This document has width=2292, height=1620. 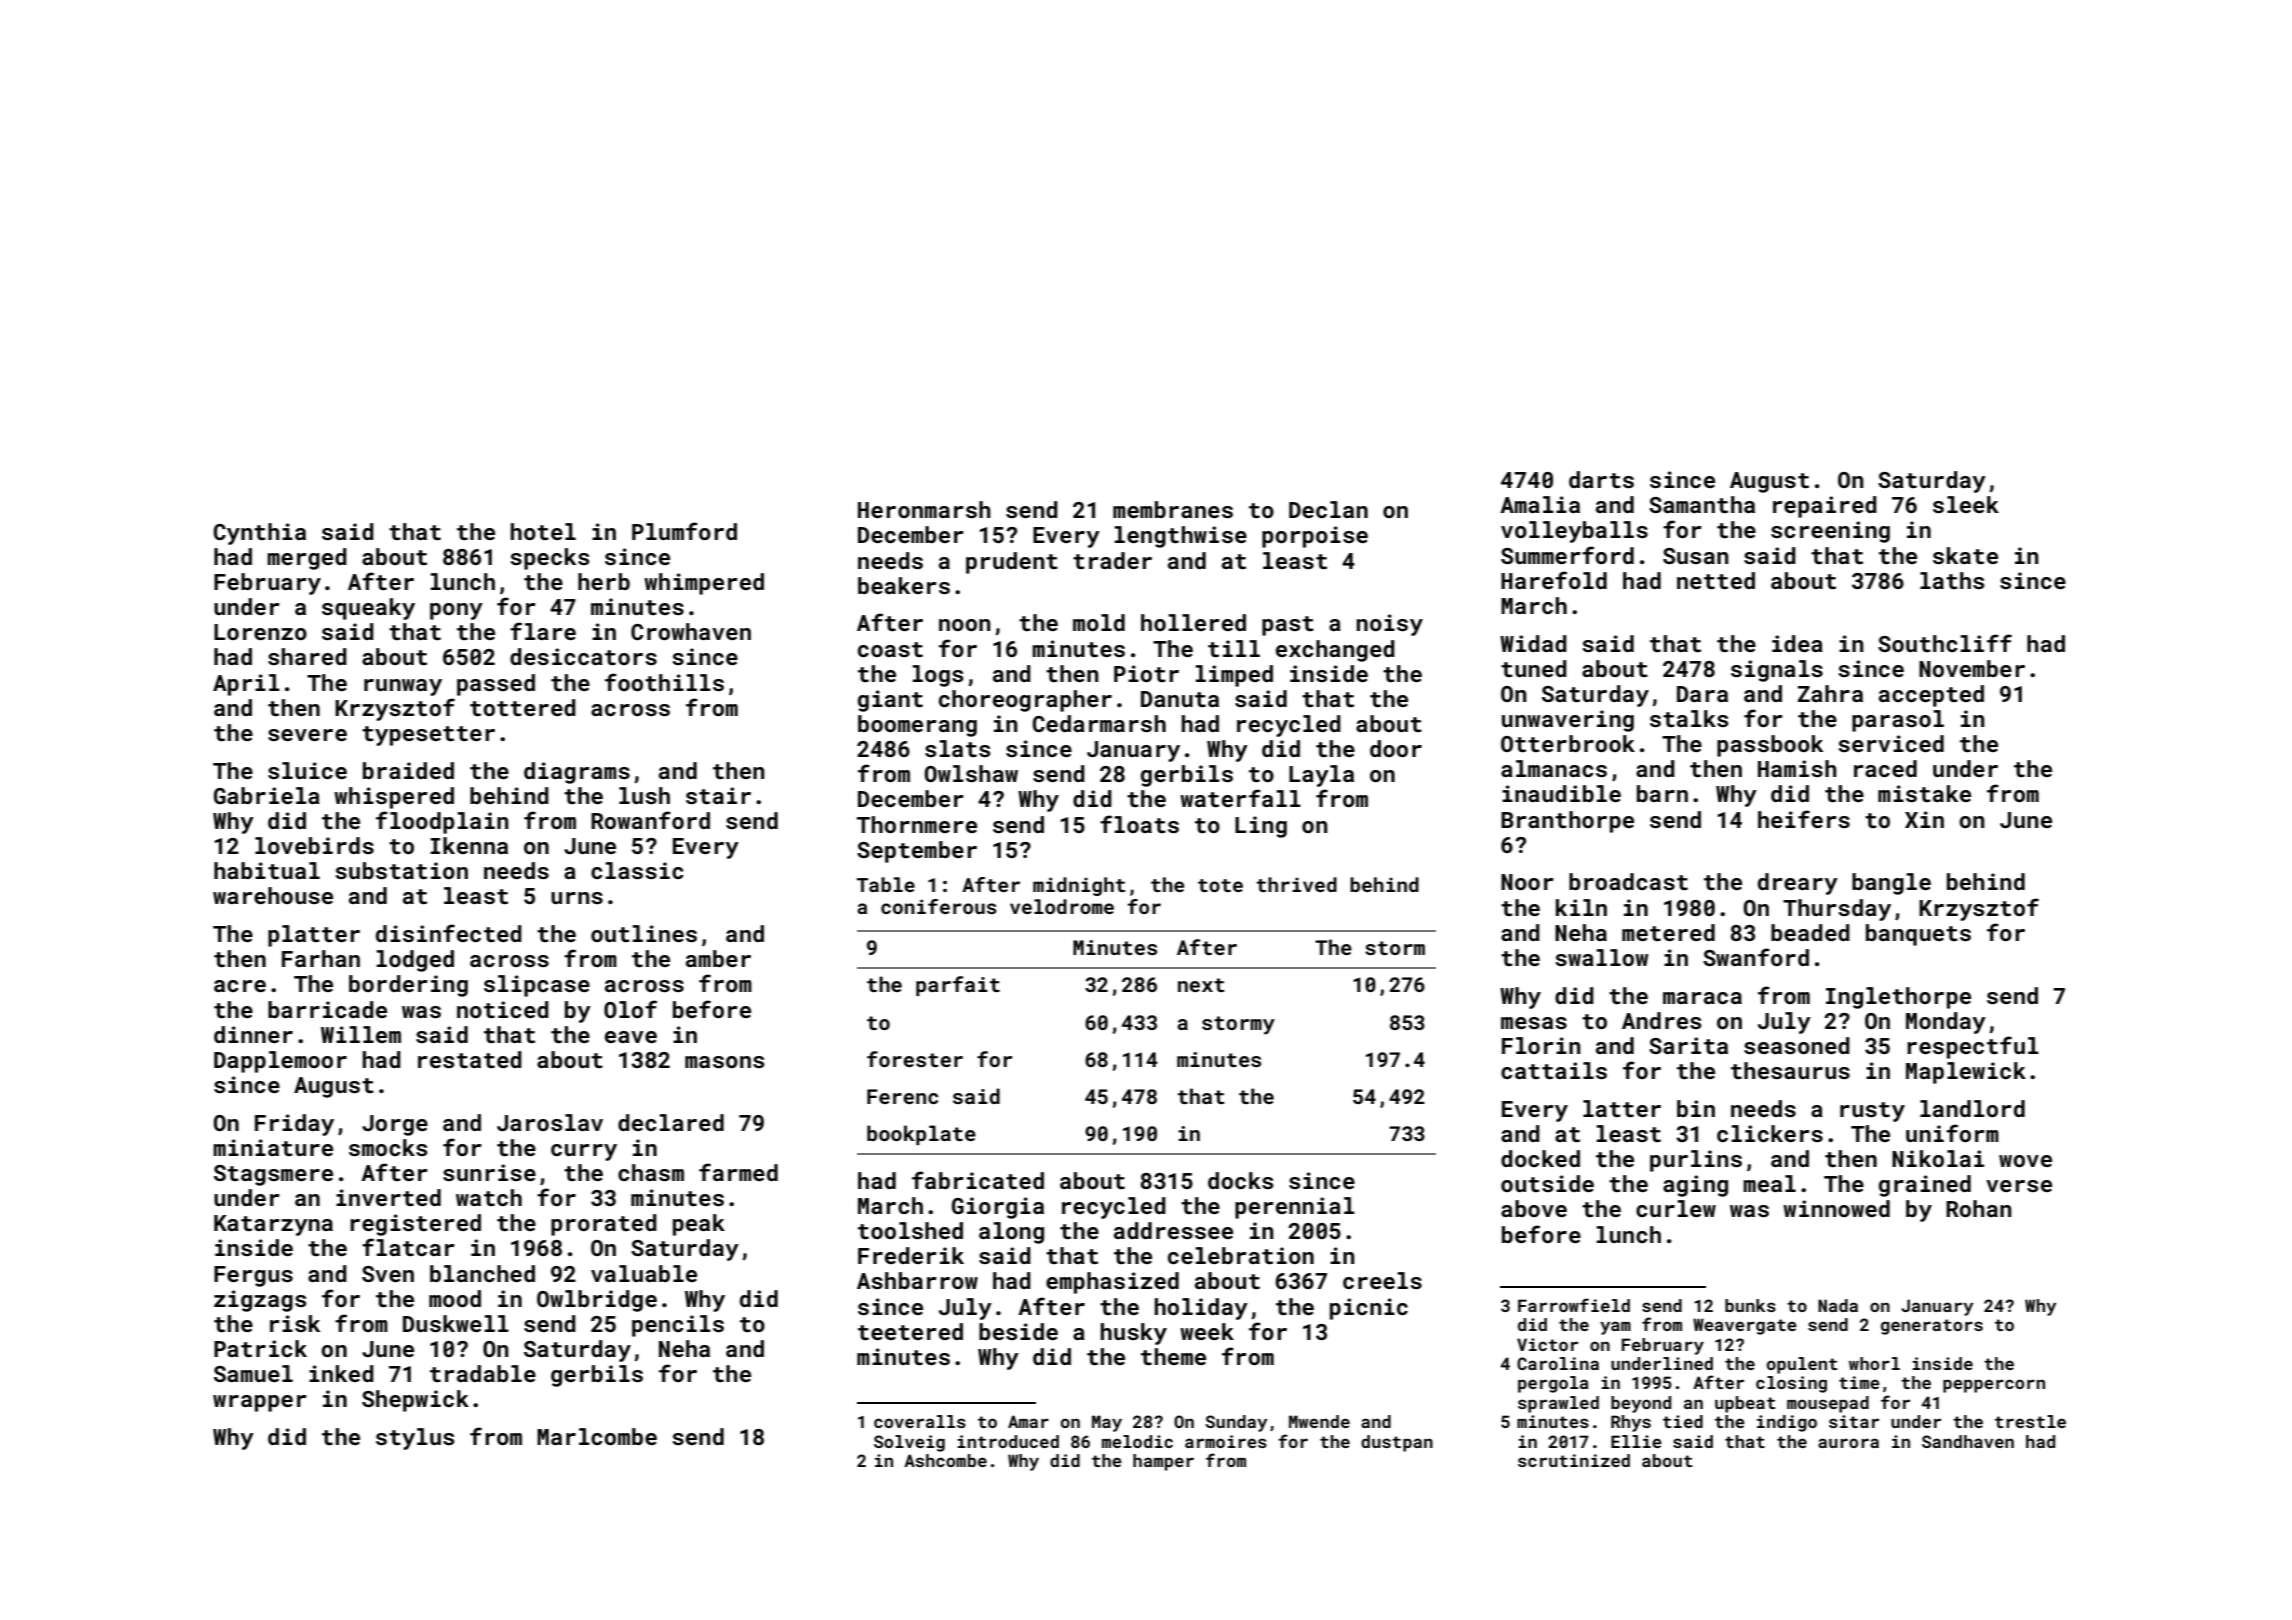 What do you see at coordinates (1848, 1443) in the document?
I see `aurora` at bounding box center [1848, 1443].
